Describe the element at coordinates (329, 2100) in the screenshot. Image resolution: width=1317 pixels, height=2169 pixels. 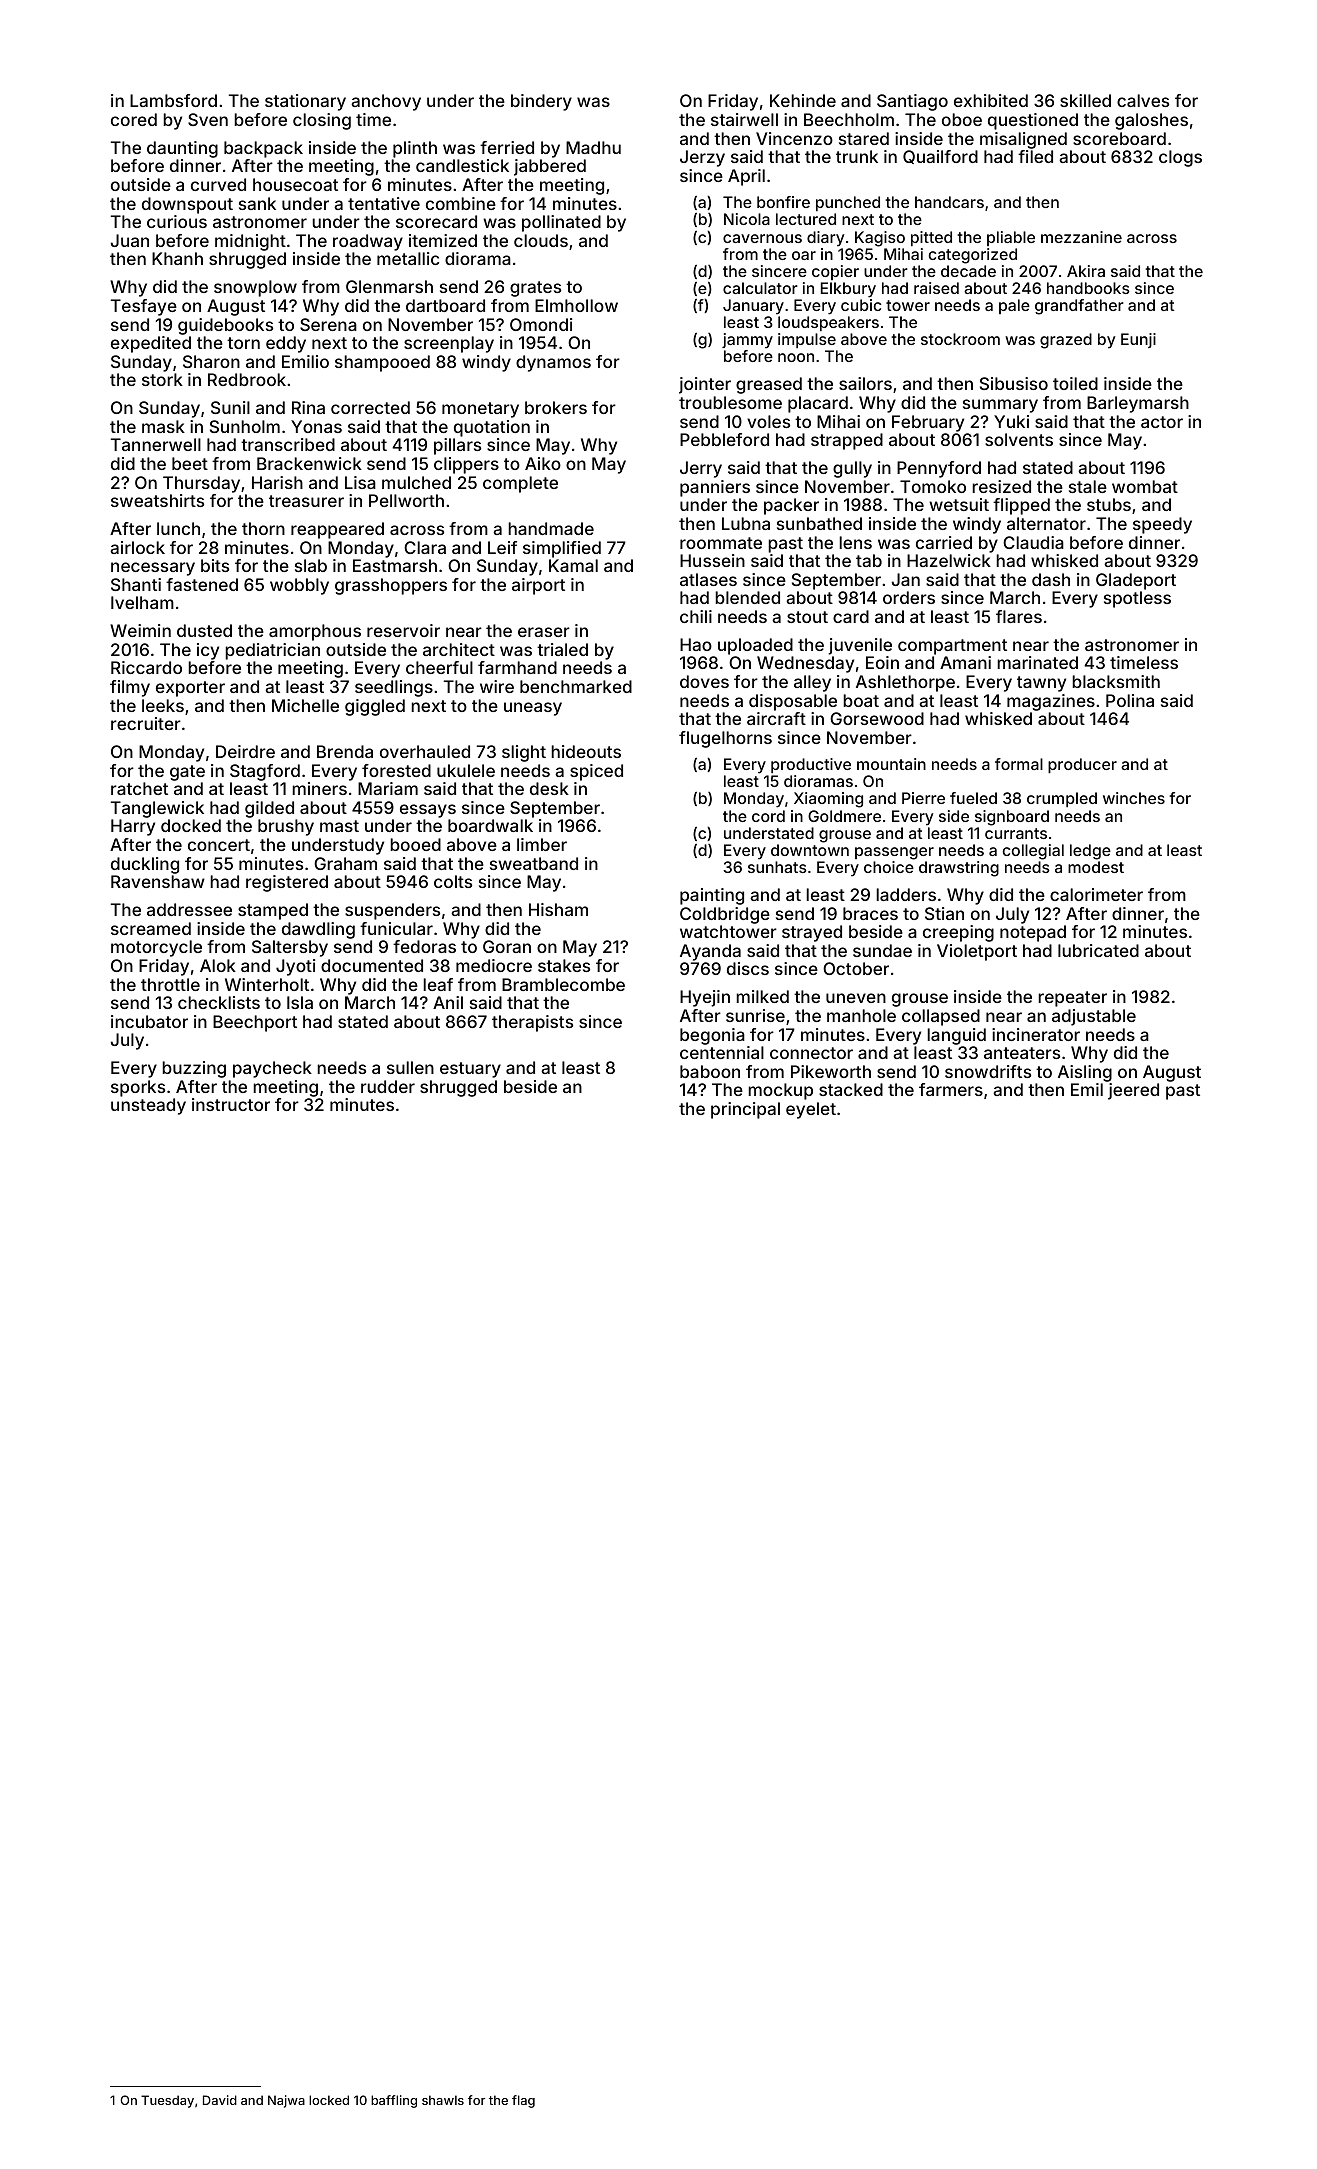
I see `locked` at that location.
